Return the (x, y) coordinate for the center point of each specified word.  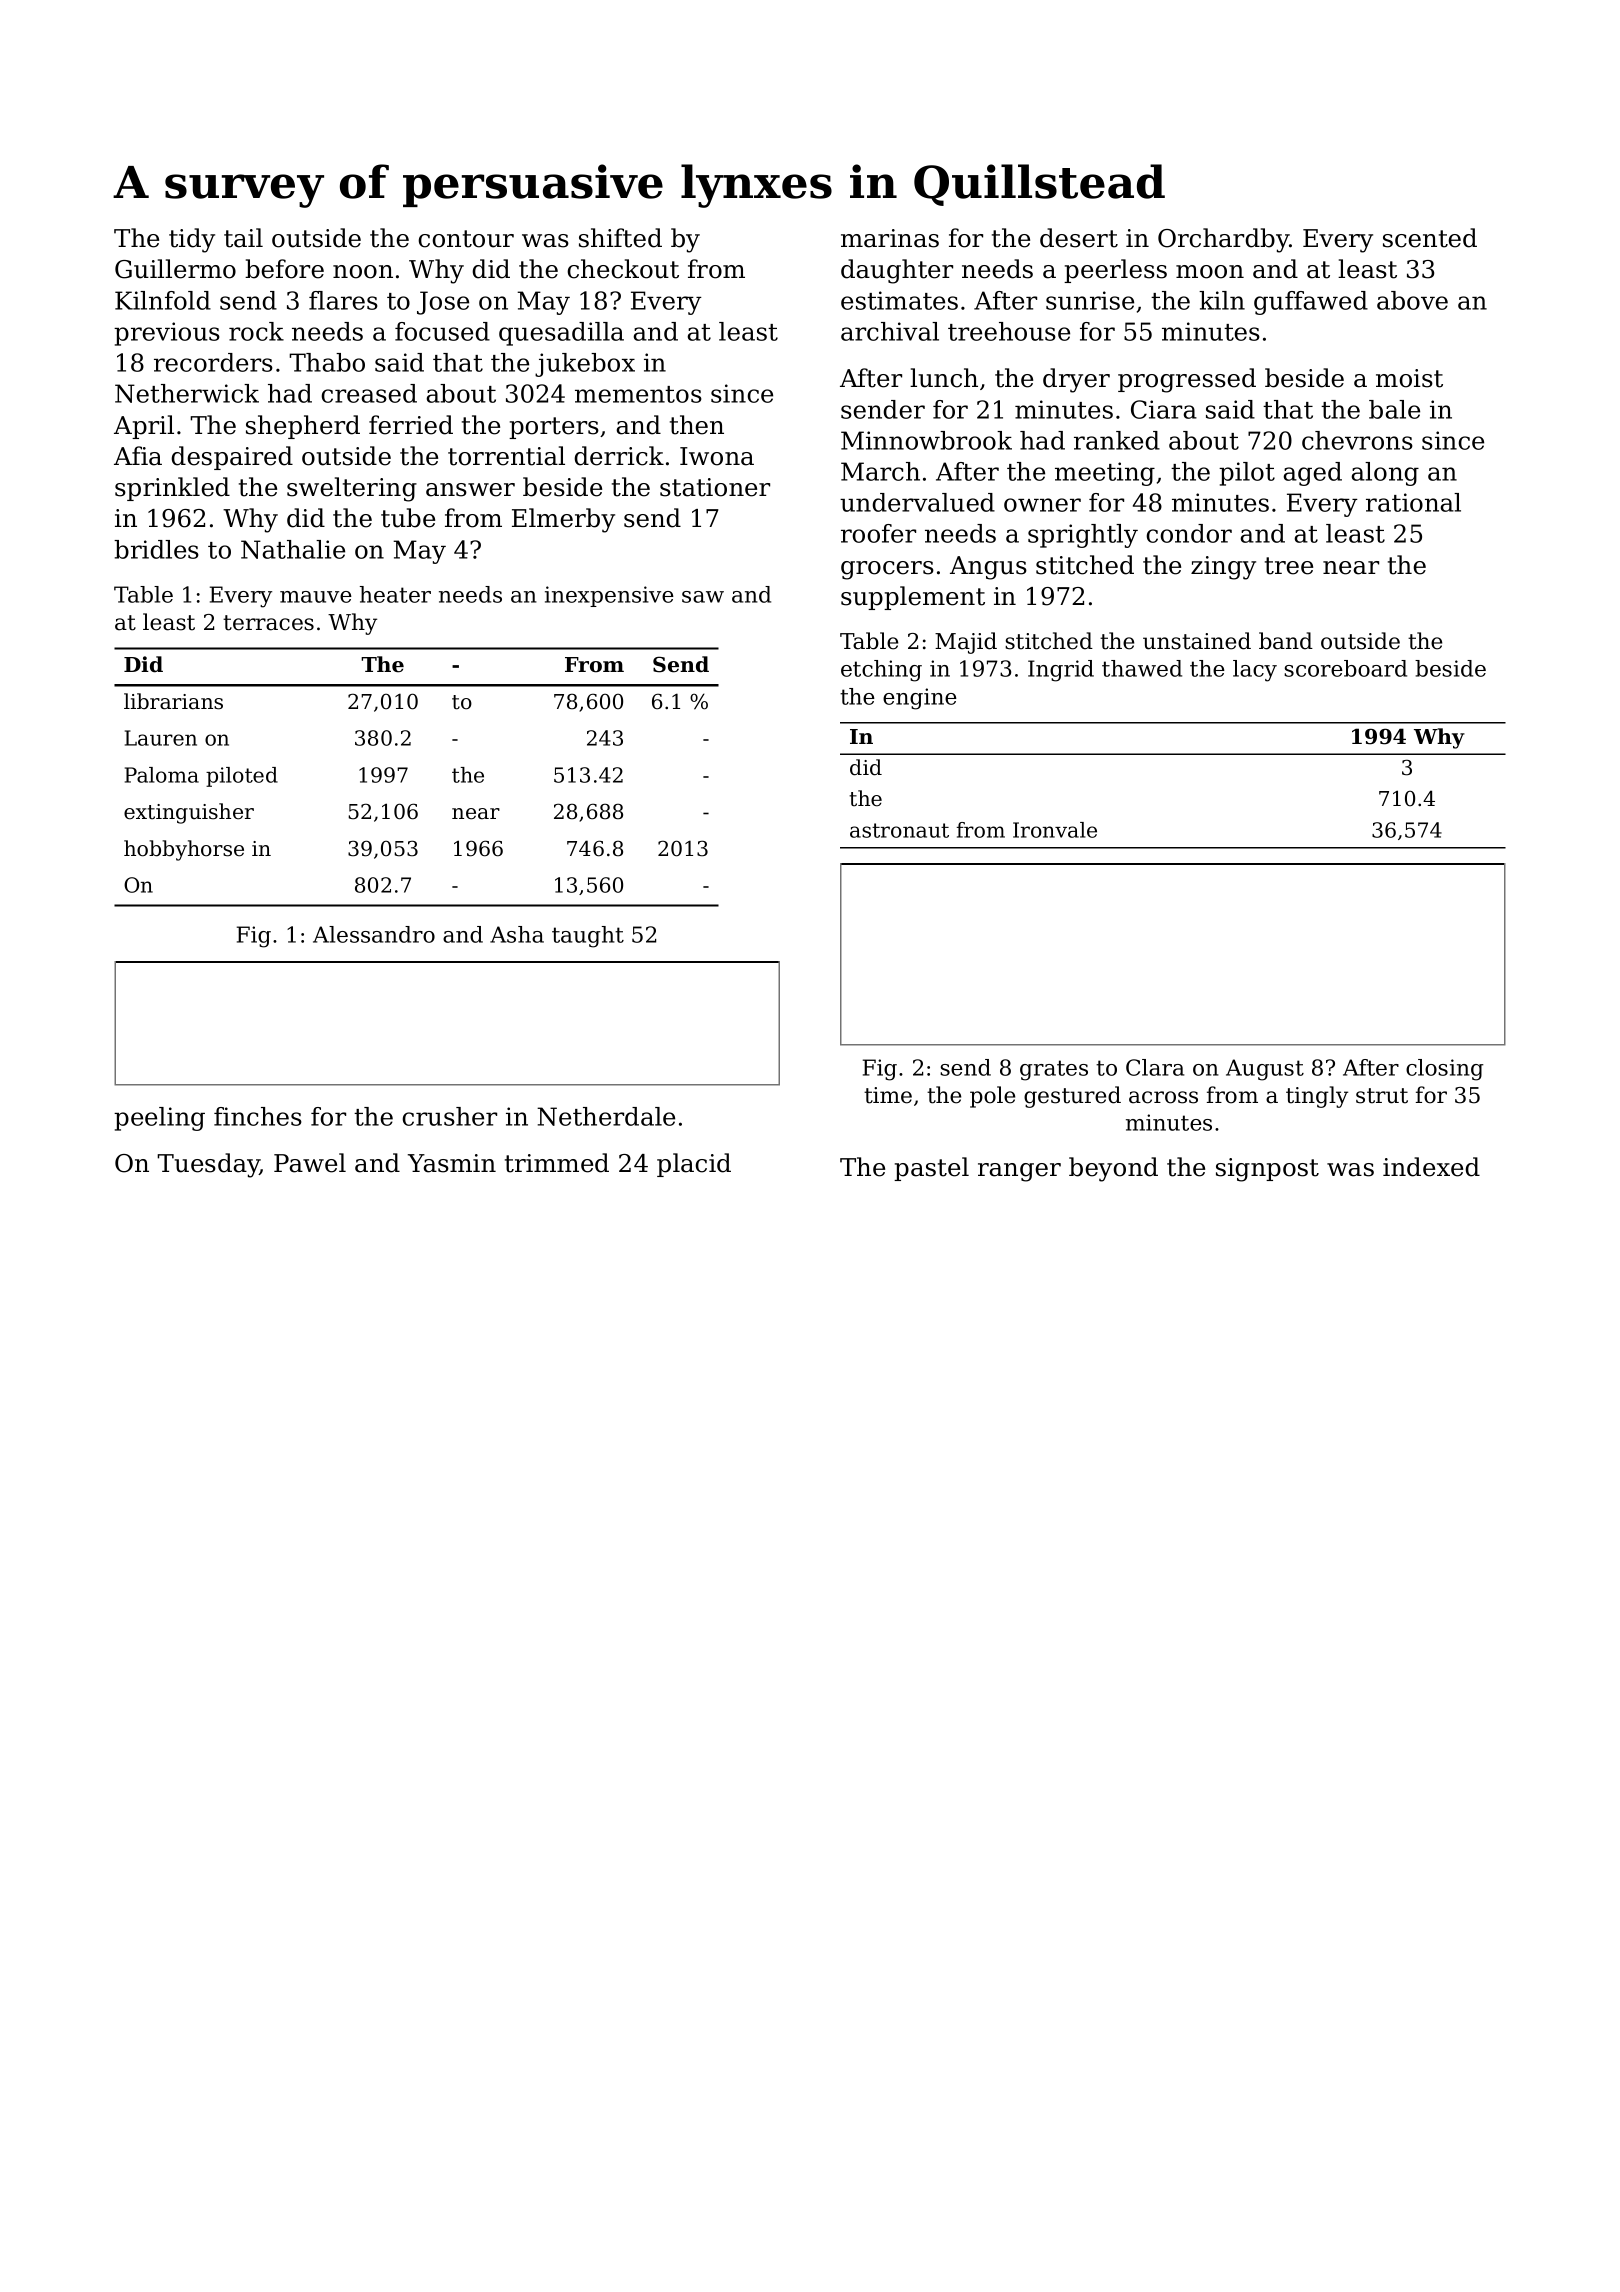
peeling (159, 1119)
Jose (443, 303)
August (1265, 1070)
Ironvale (1055, 830)
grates (1054, 1070)
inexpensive (609, 596)
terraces (268, 623)
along (1385, 474)
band (1286, 641)
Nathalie (293, 549)
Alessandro (374, 934)
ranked (1117, 440)
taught (588, 937)
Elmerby (563, 520)
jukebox (585, 365)
